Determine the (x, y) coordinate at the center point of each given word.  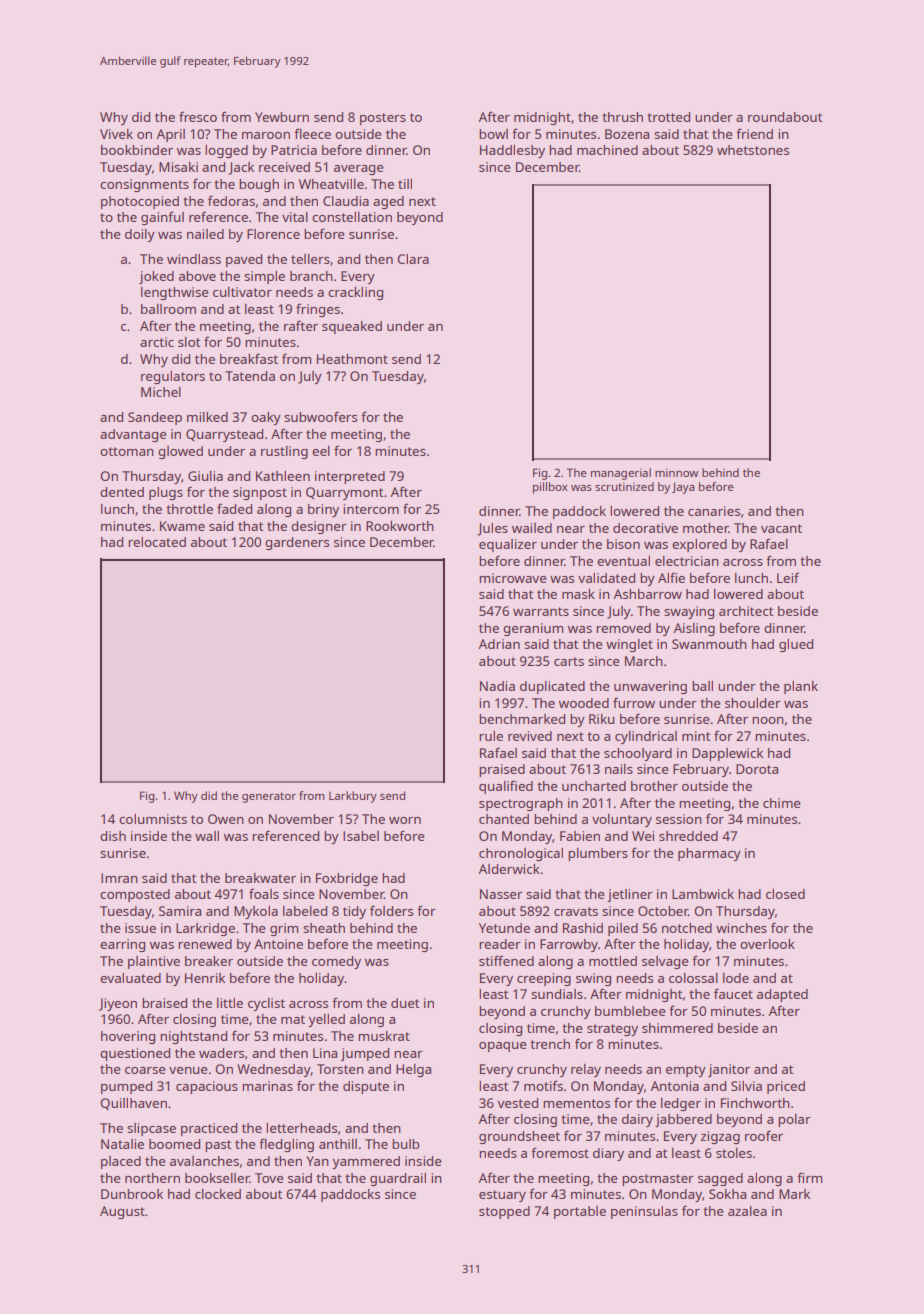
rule (491, 736)
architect (746, 611)
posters (383, 119)
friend (754, 133)
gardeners (297, 543)
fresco (198, 116)
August (122, 1212)
